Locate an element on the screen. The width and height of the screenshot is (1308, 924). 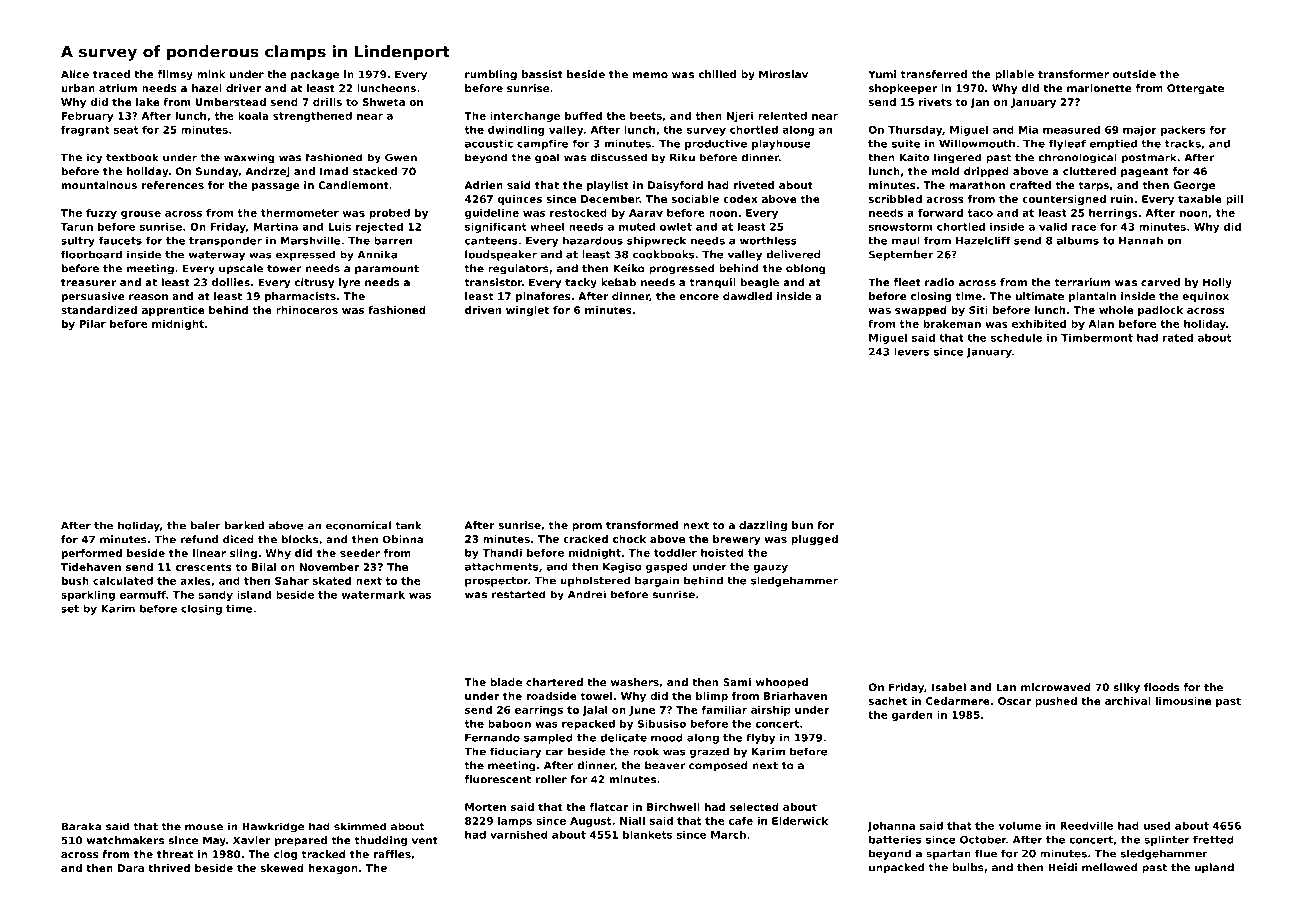
skimmed is located at coordinates (360, 826).
